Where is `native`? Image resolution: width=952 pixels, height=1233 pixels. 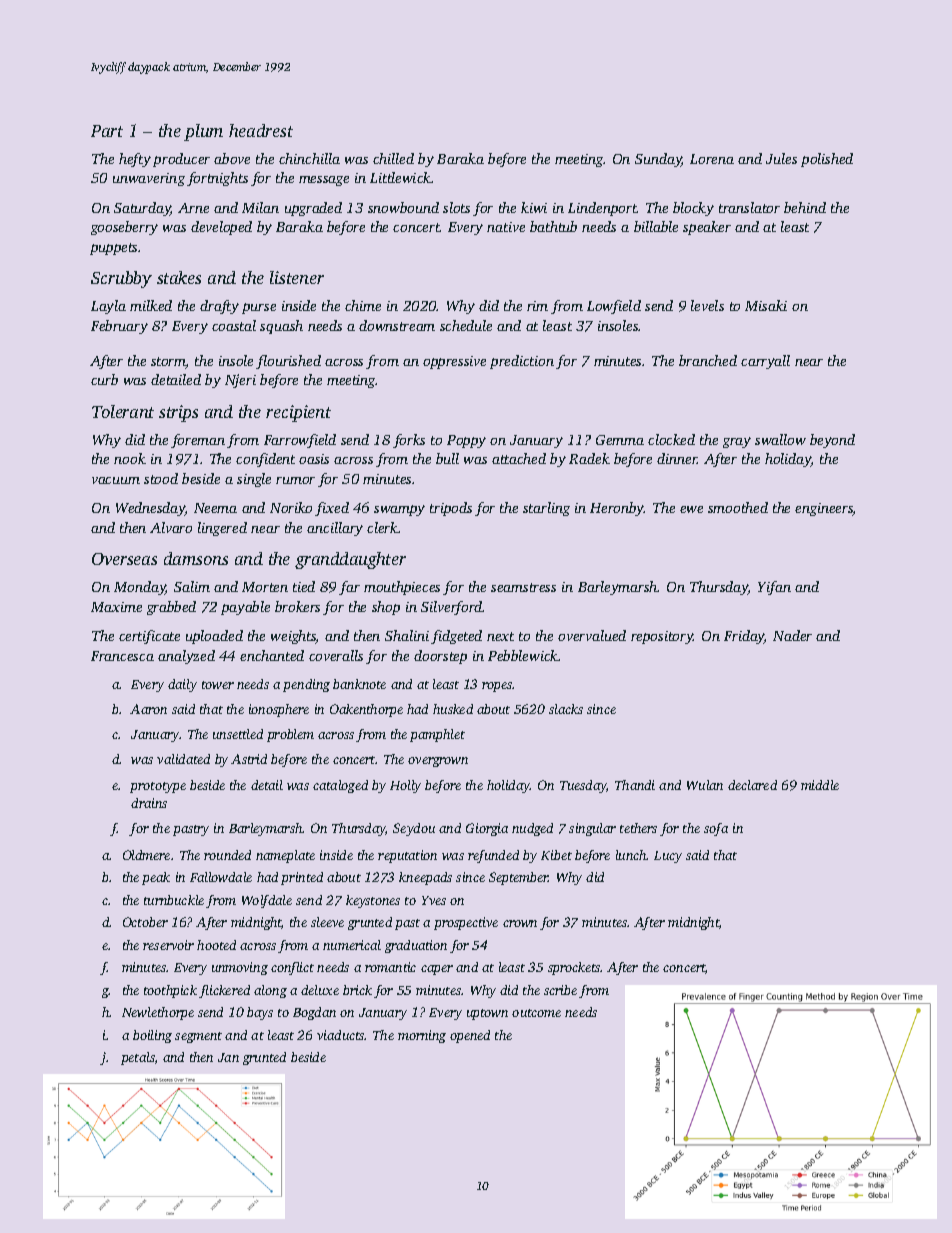 native is located at coordinates (506, 227).
